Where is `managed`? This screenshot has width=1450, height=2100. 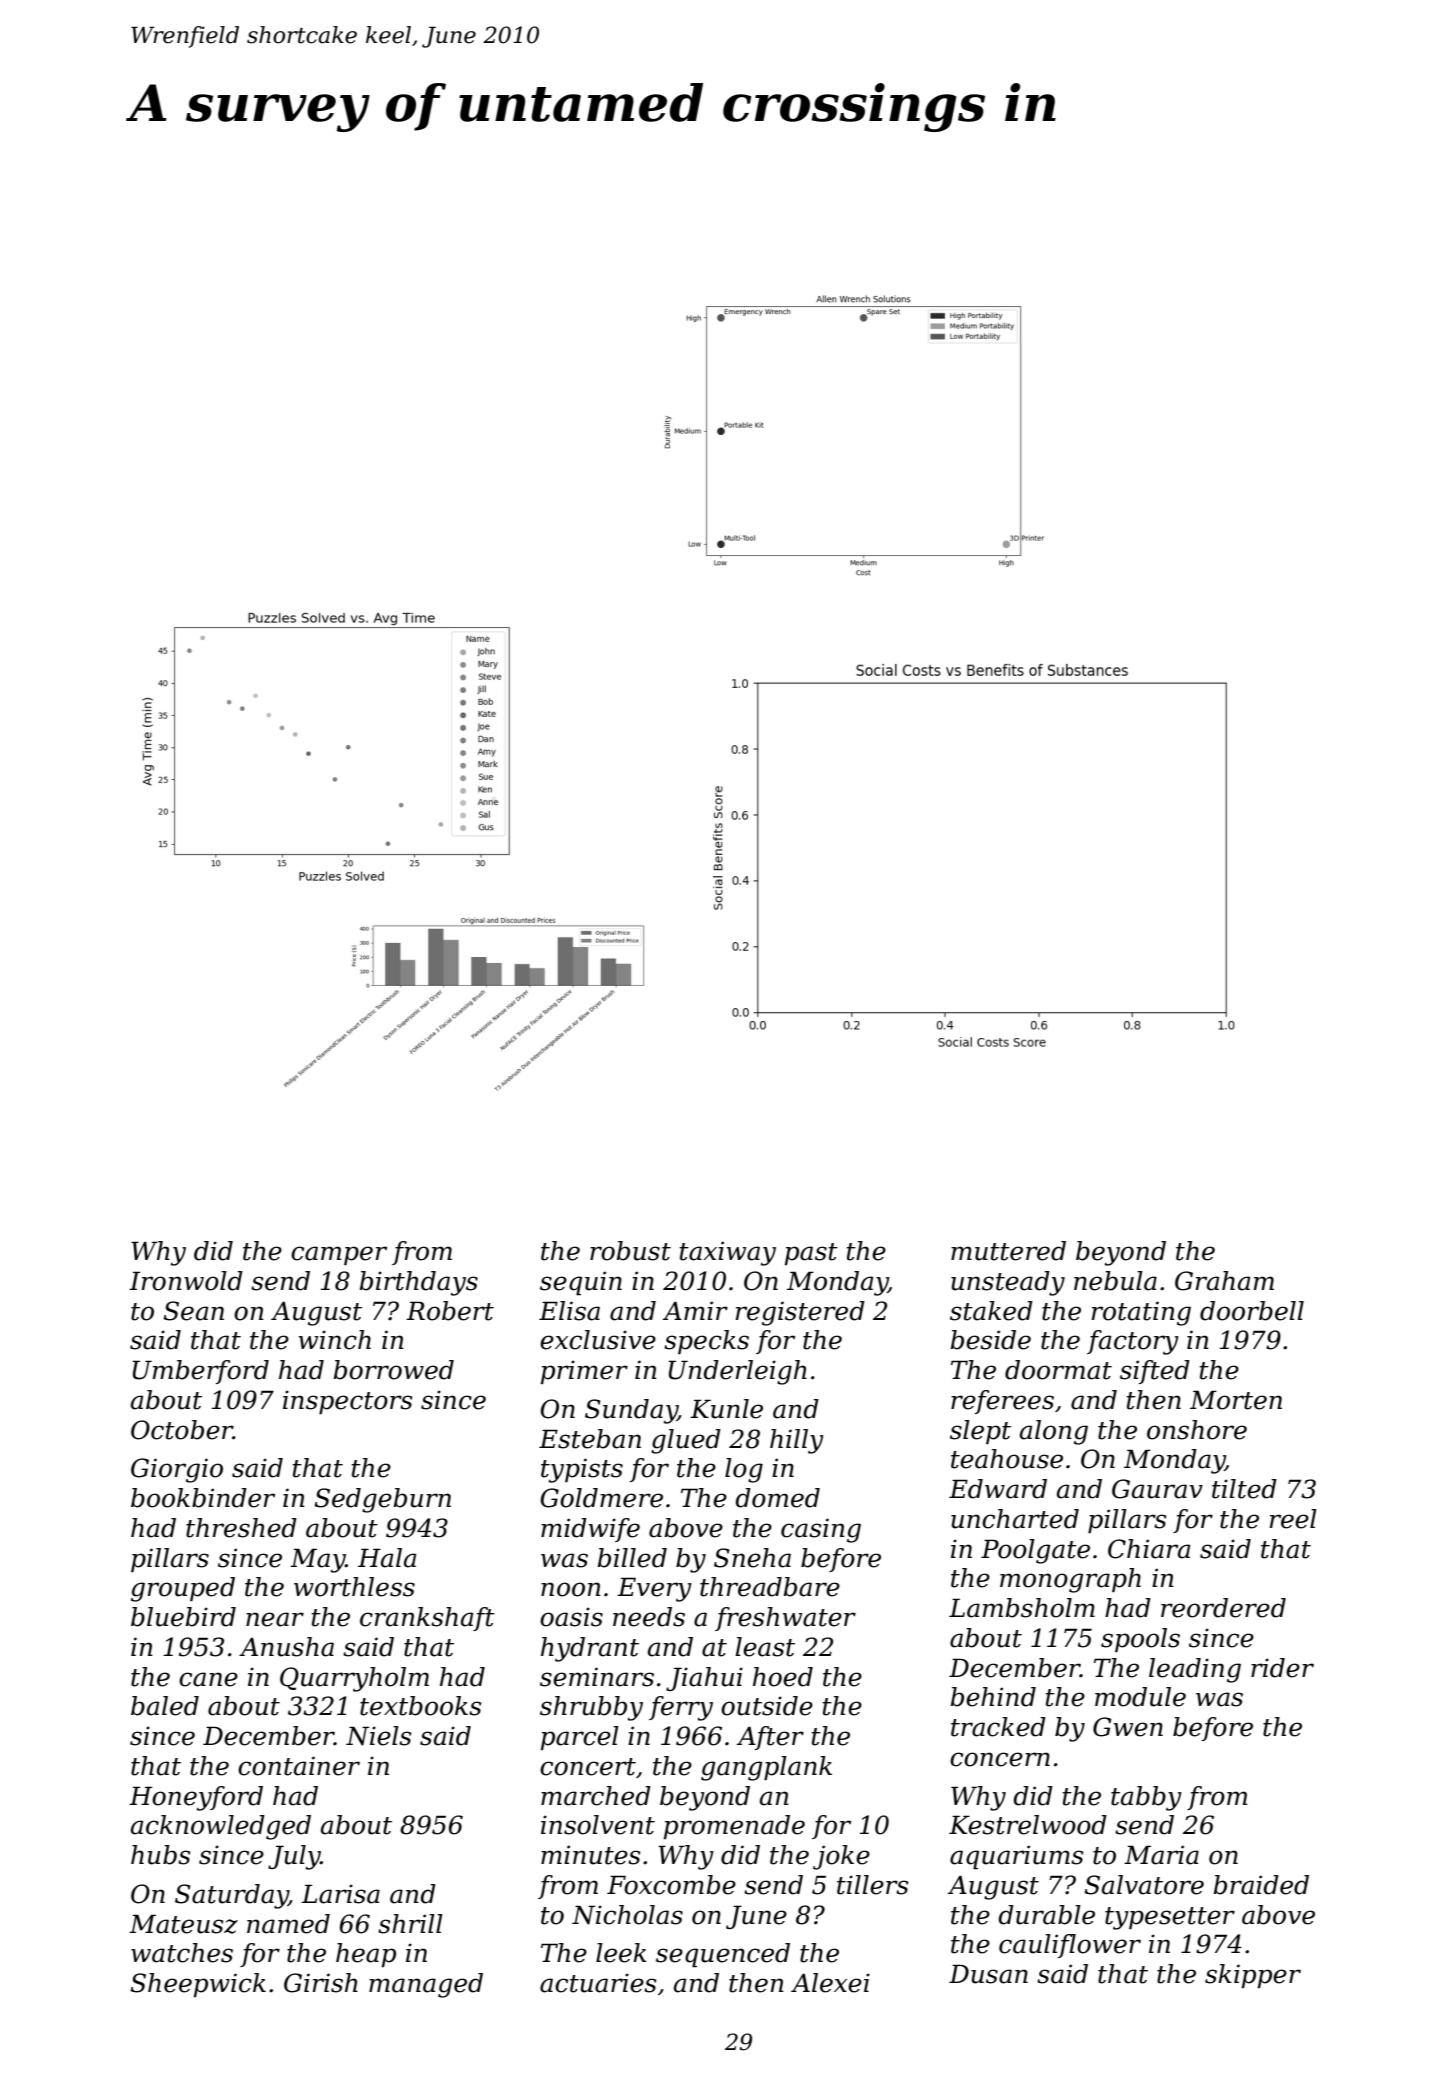
managed is located at coordinates (426, 1985).
